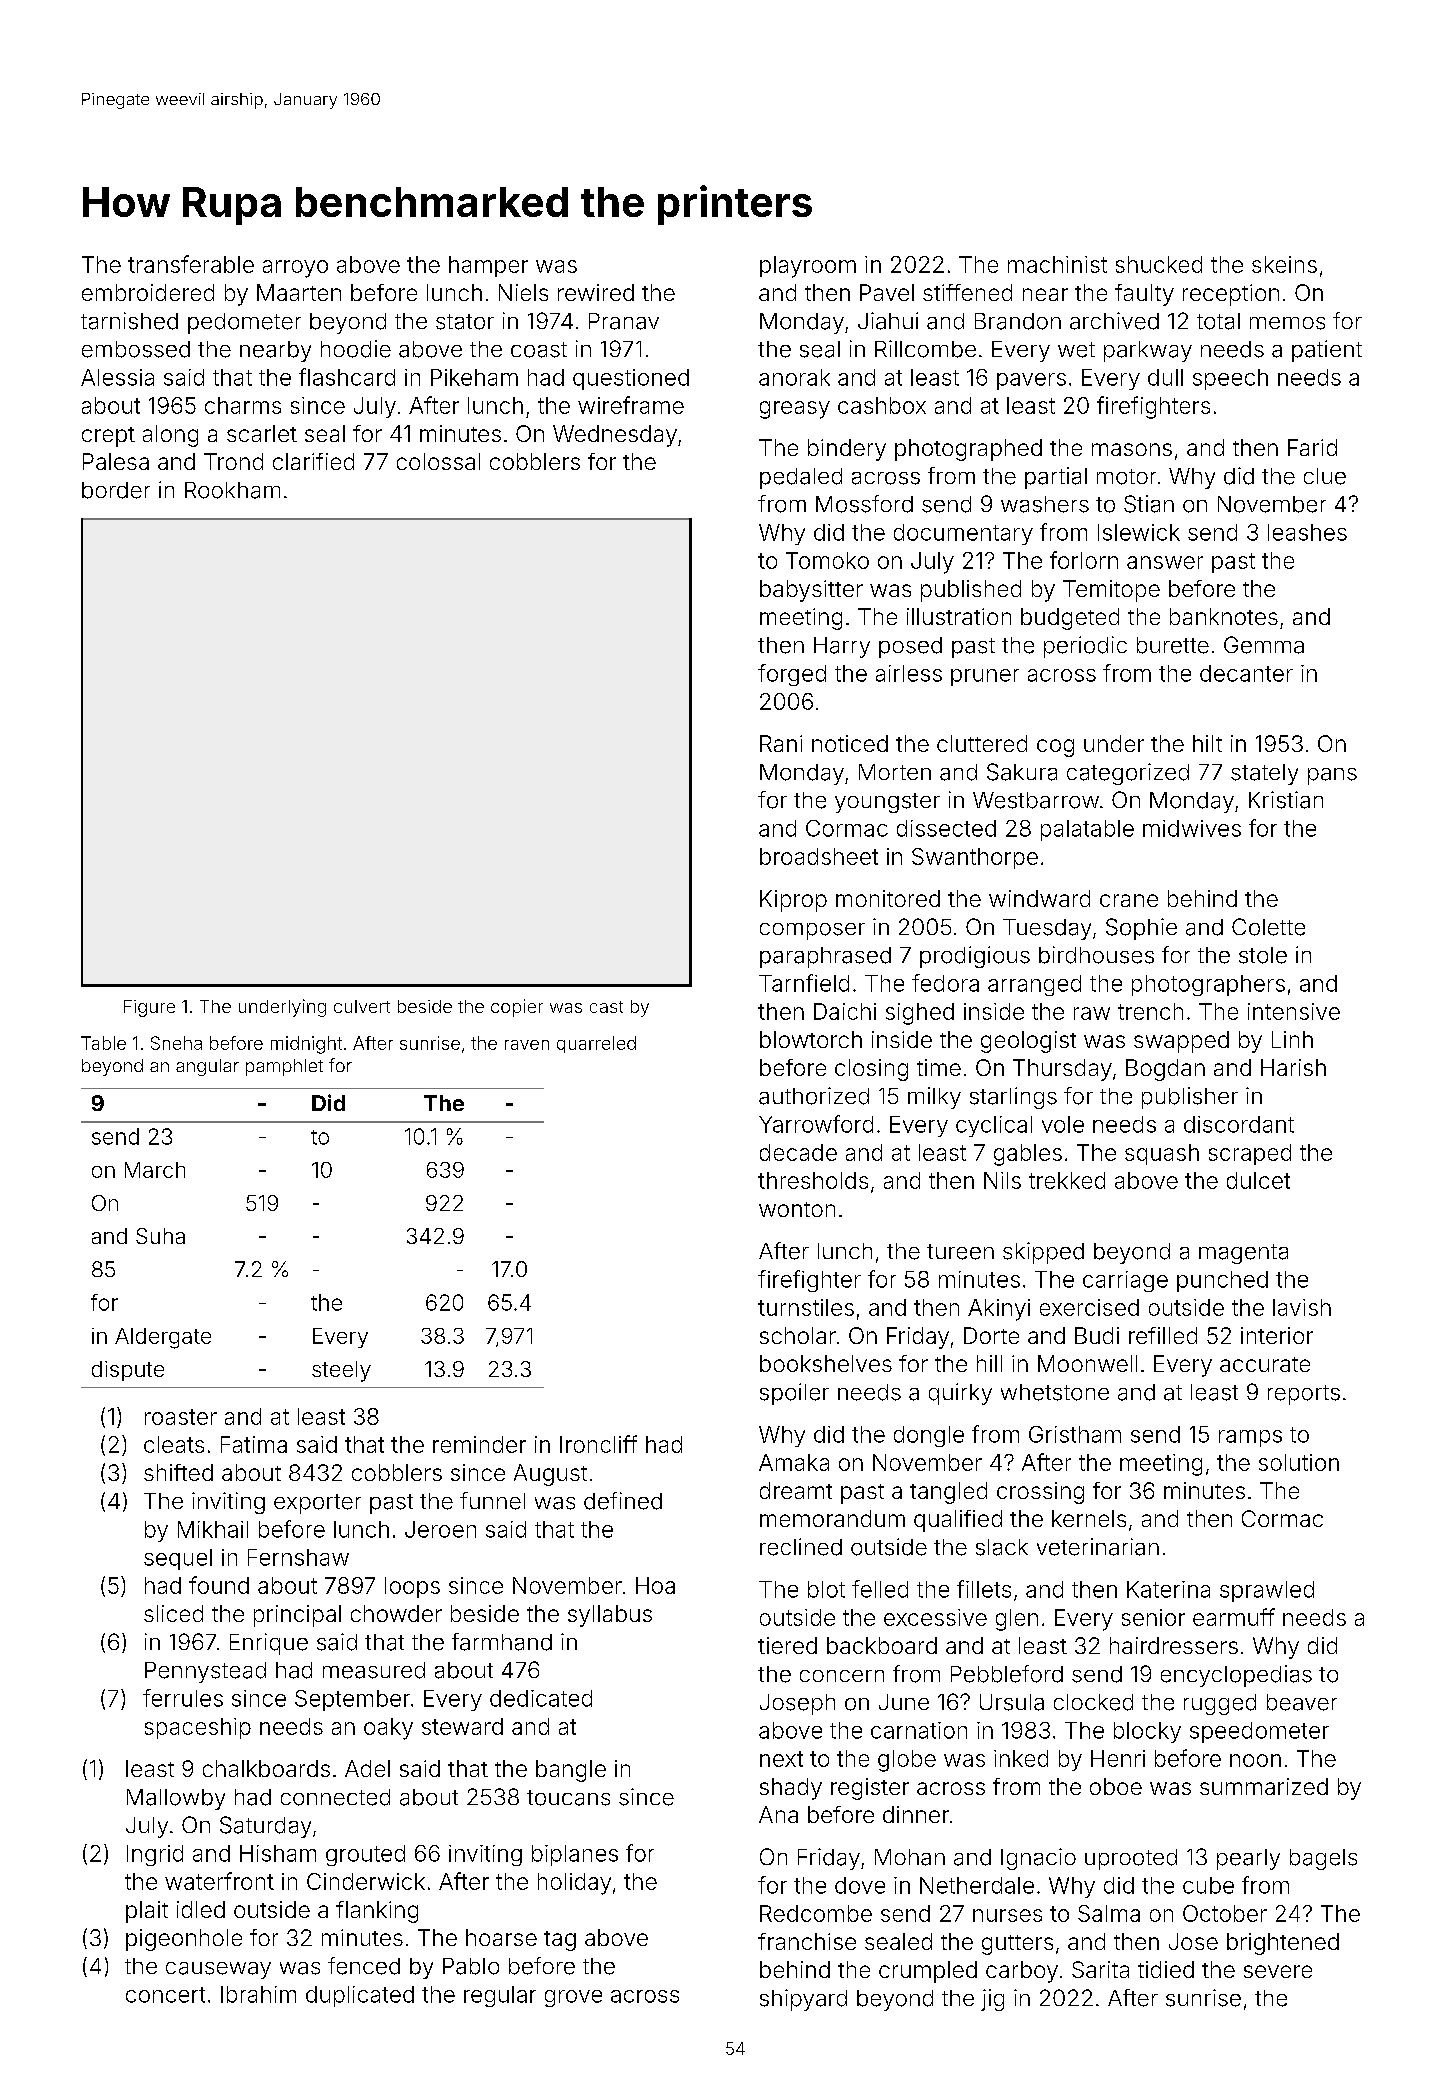  Describe the element at coordinates (934, 1098) in the document. I see `milky` at that location.
